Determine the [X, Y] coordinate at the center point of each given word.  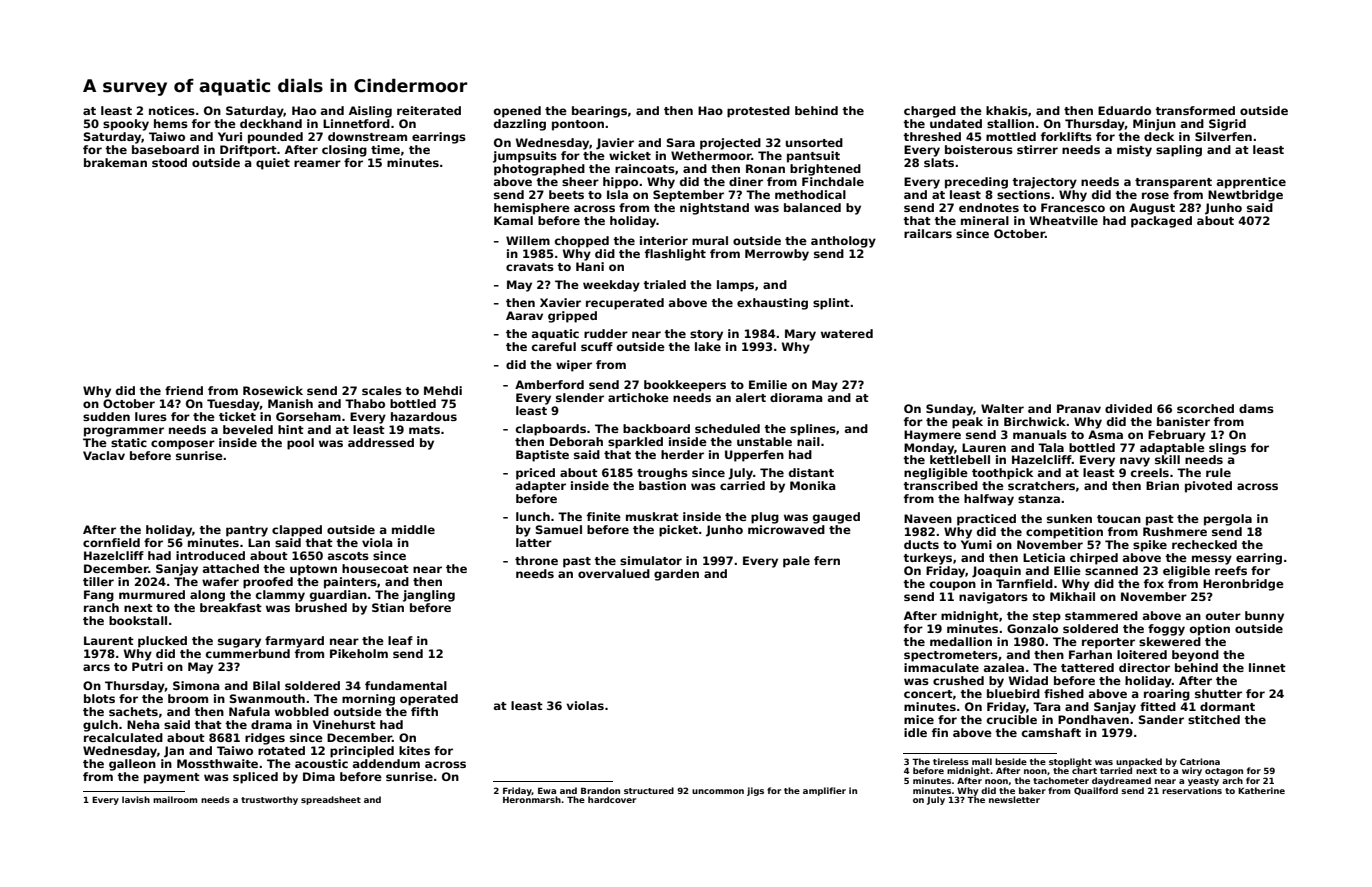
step [1047, 617]
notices [172, 110]
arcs [96, 667]
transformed [1195, 110]
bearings [599, 112]
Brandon [600, 790]
